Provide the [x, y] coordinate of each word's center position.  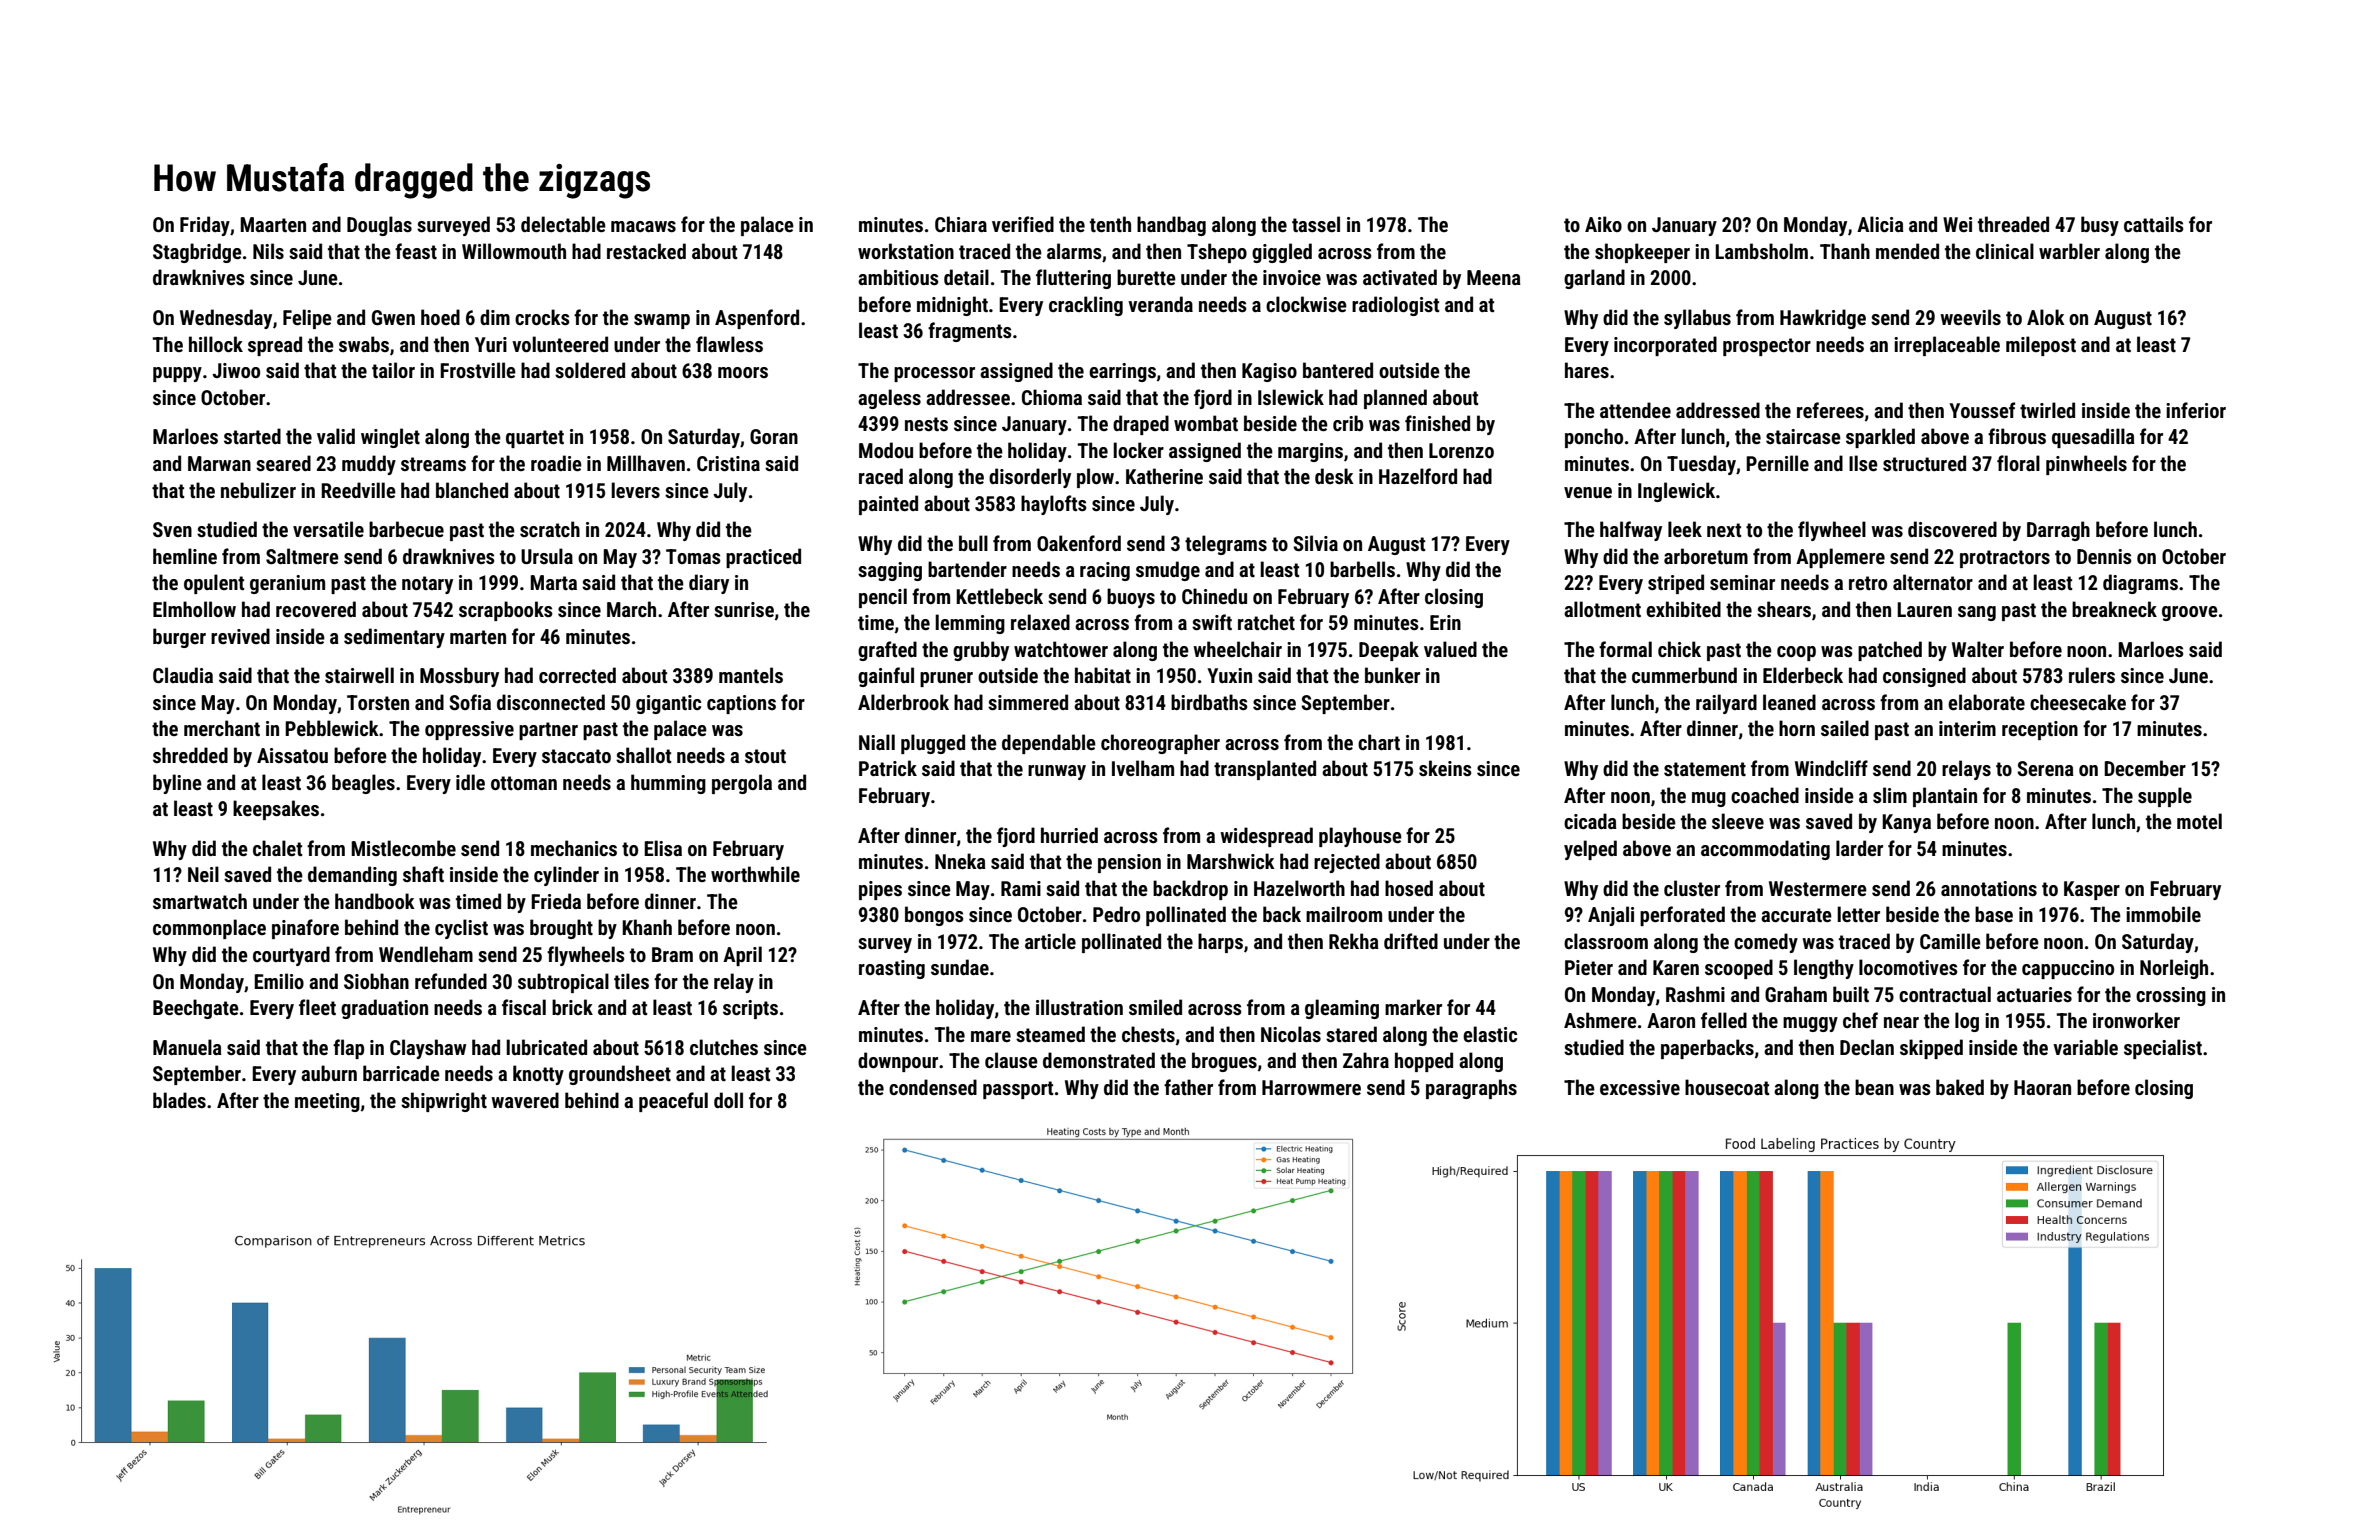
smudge [1168, 571]
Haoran [2042, 1087]
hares [1587, 370]
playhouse [1360, 837]
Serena [2045, 768]
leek [1685, 529]
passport [1018, 1090]
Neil [203, 874]
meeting [327, 1102]
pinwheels [2086, 465]
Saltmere [302, 556]
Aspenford [757, 319]
